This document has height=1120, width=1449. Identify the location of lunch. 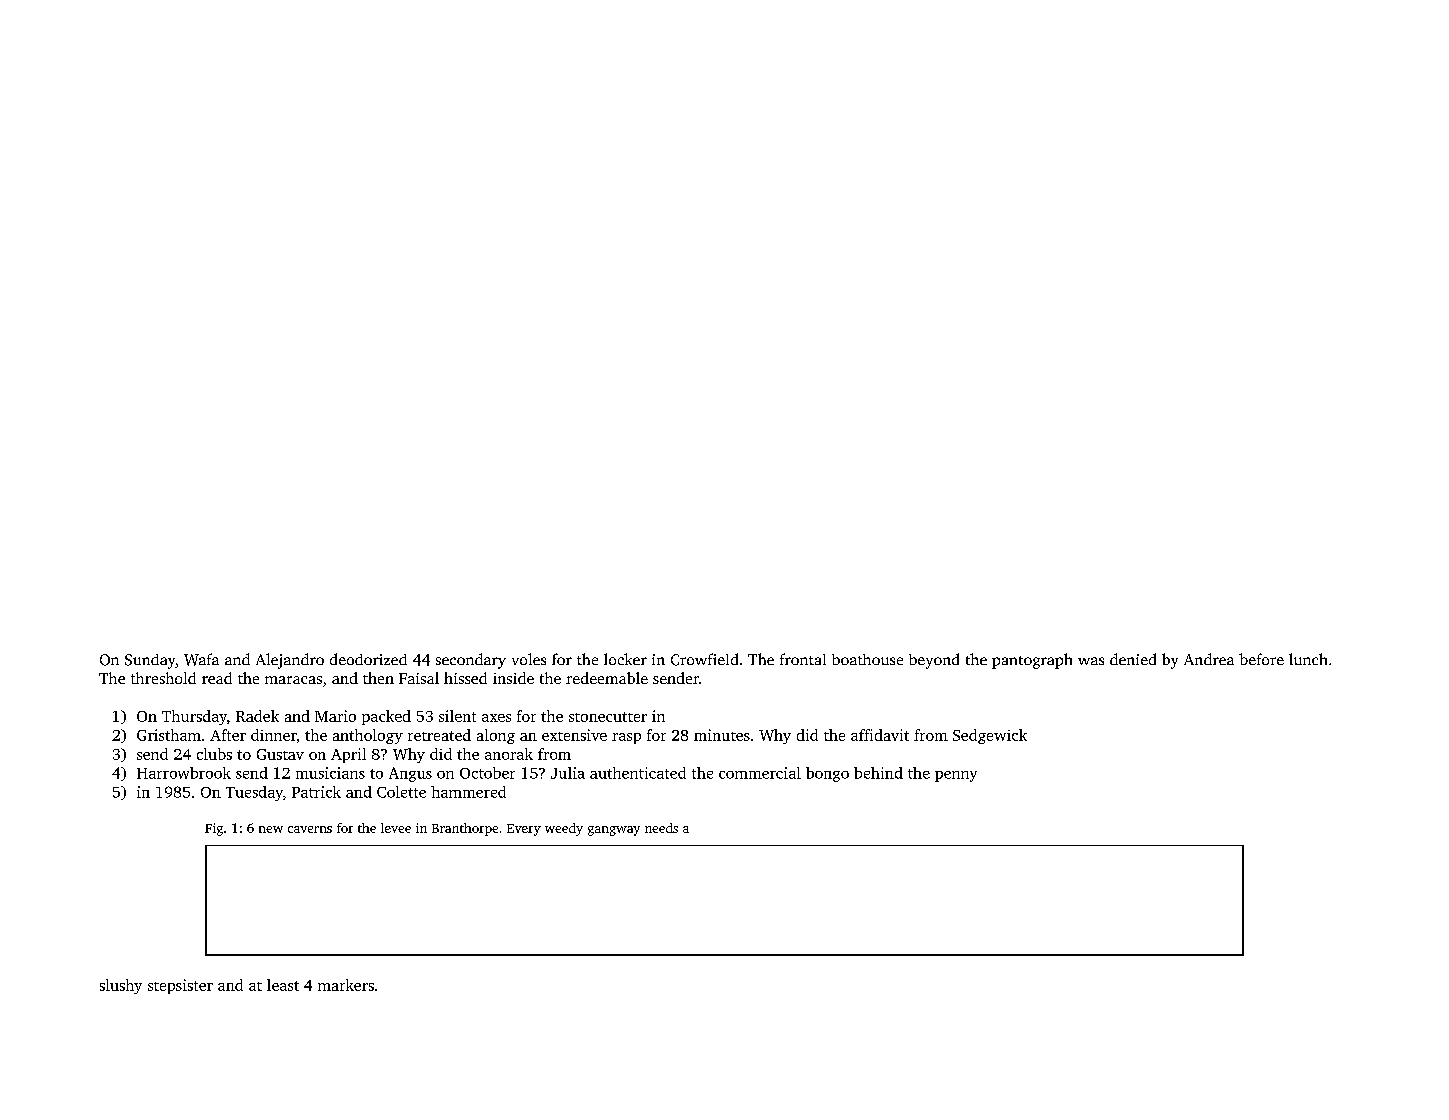
(1308, 659).
